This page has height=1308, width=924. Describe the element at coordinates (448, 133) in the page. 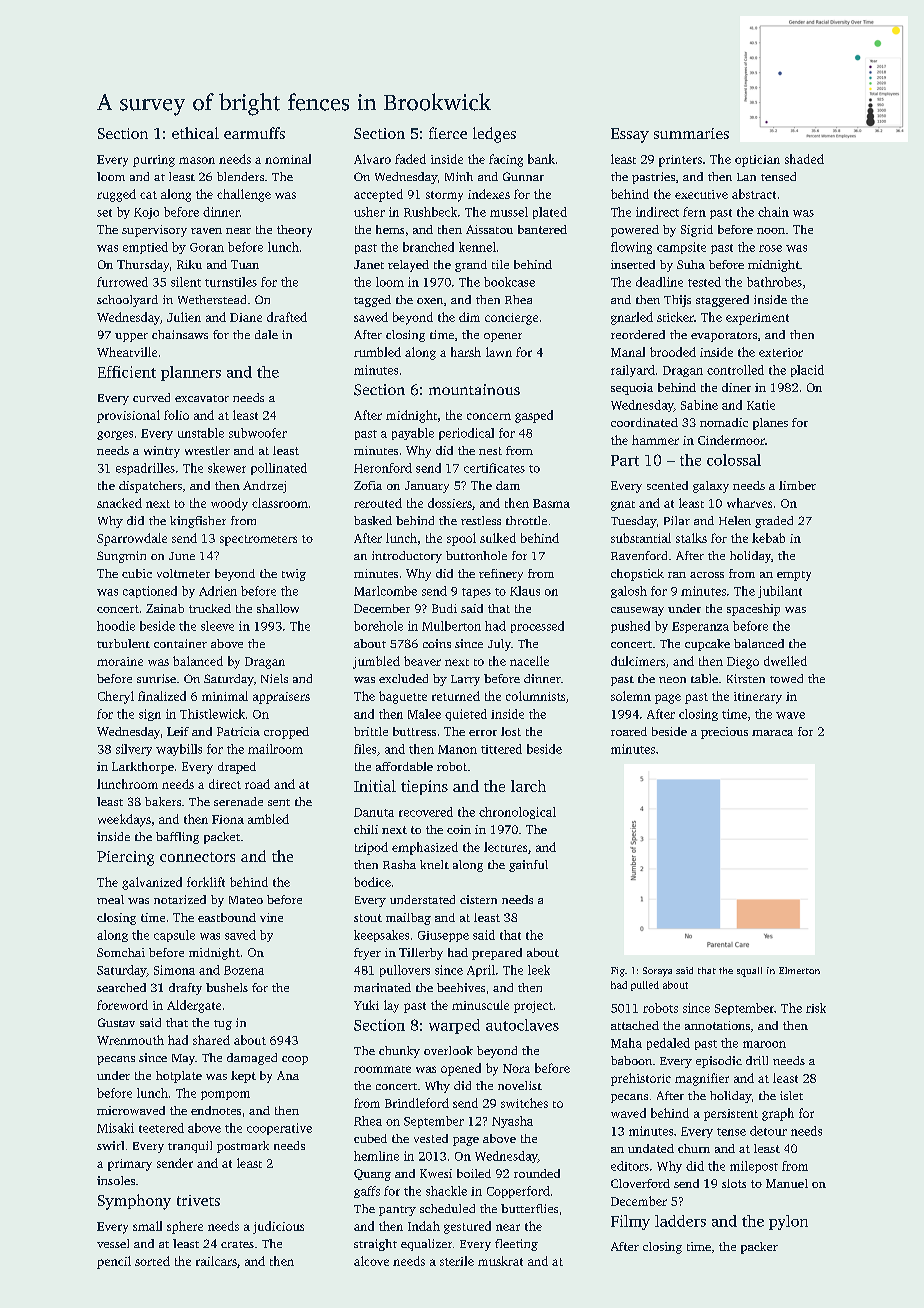

I see `fierce` at that location.
